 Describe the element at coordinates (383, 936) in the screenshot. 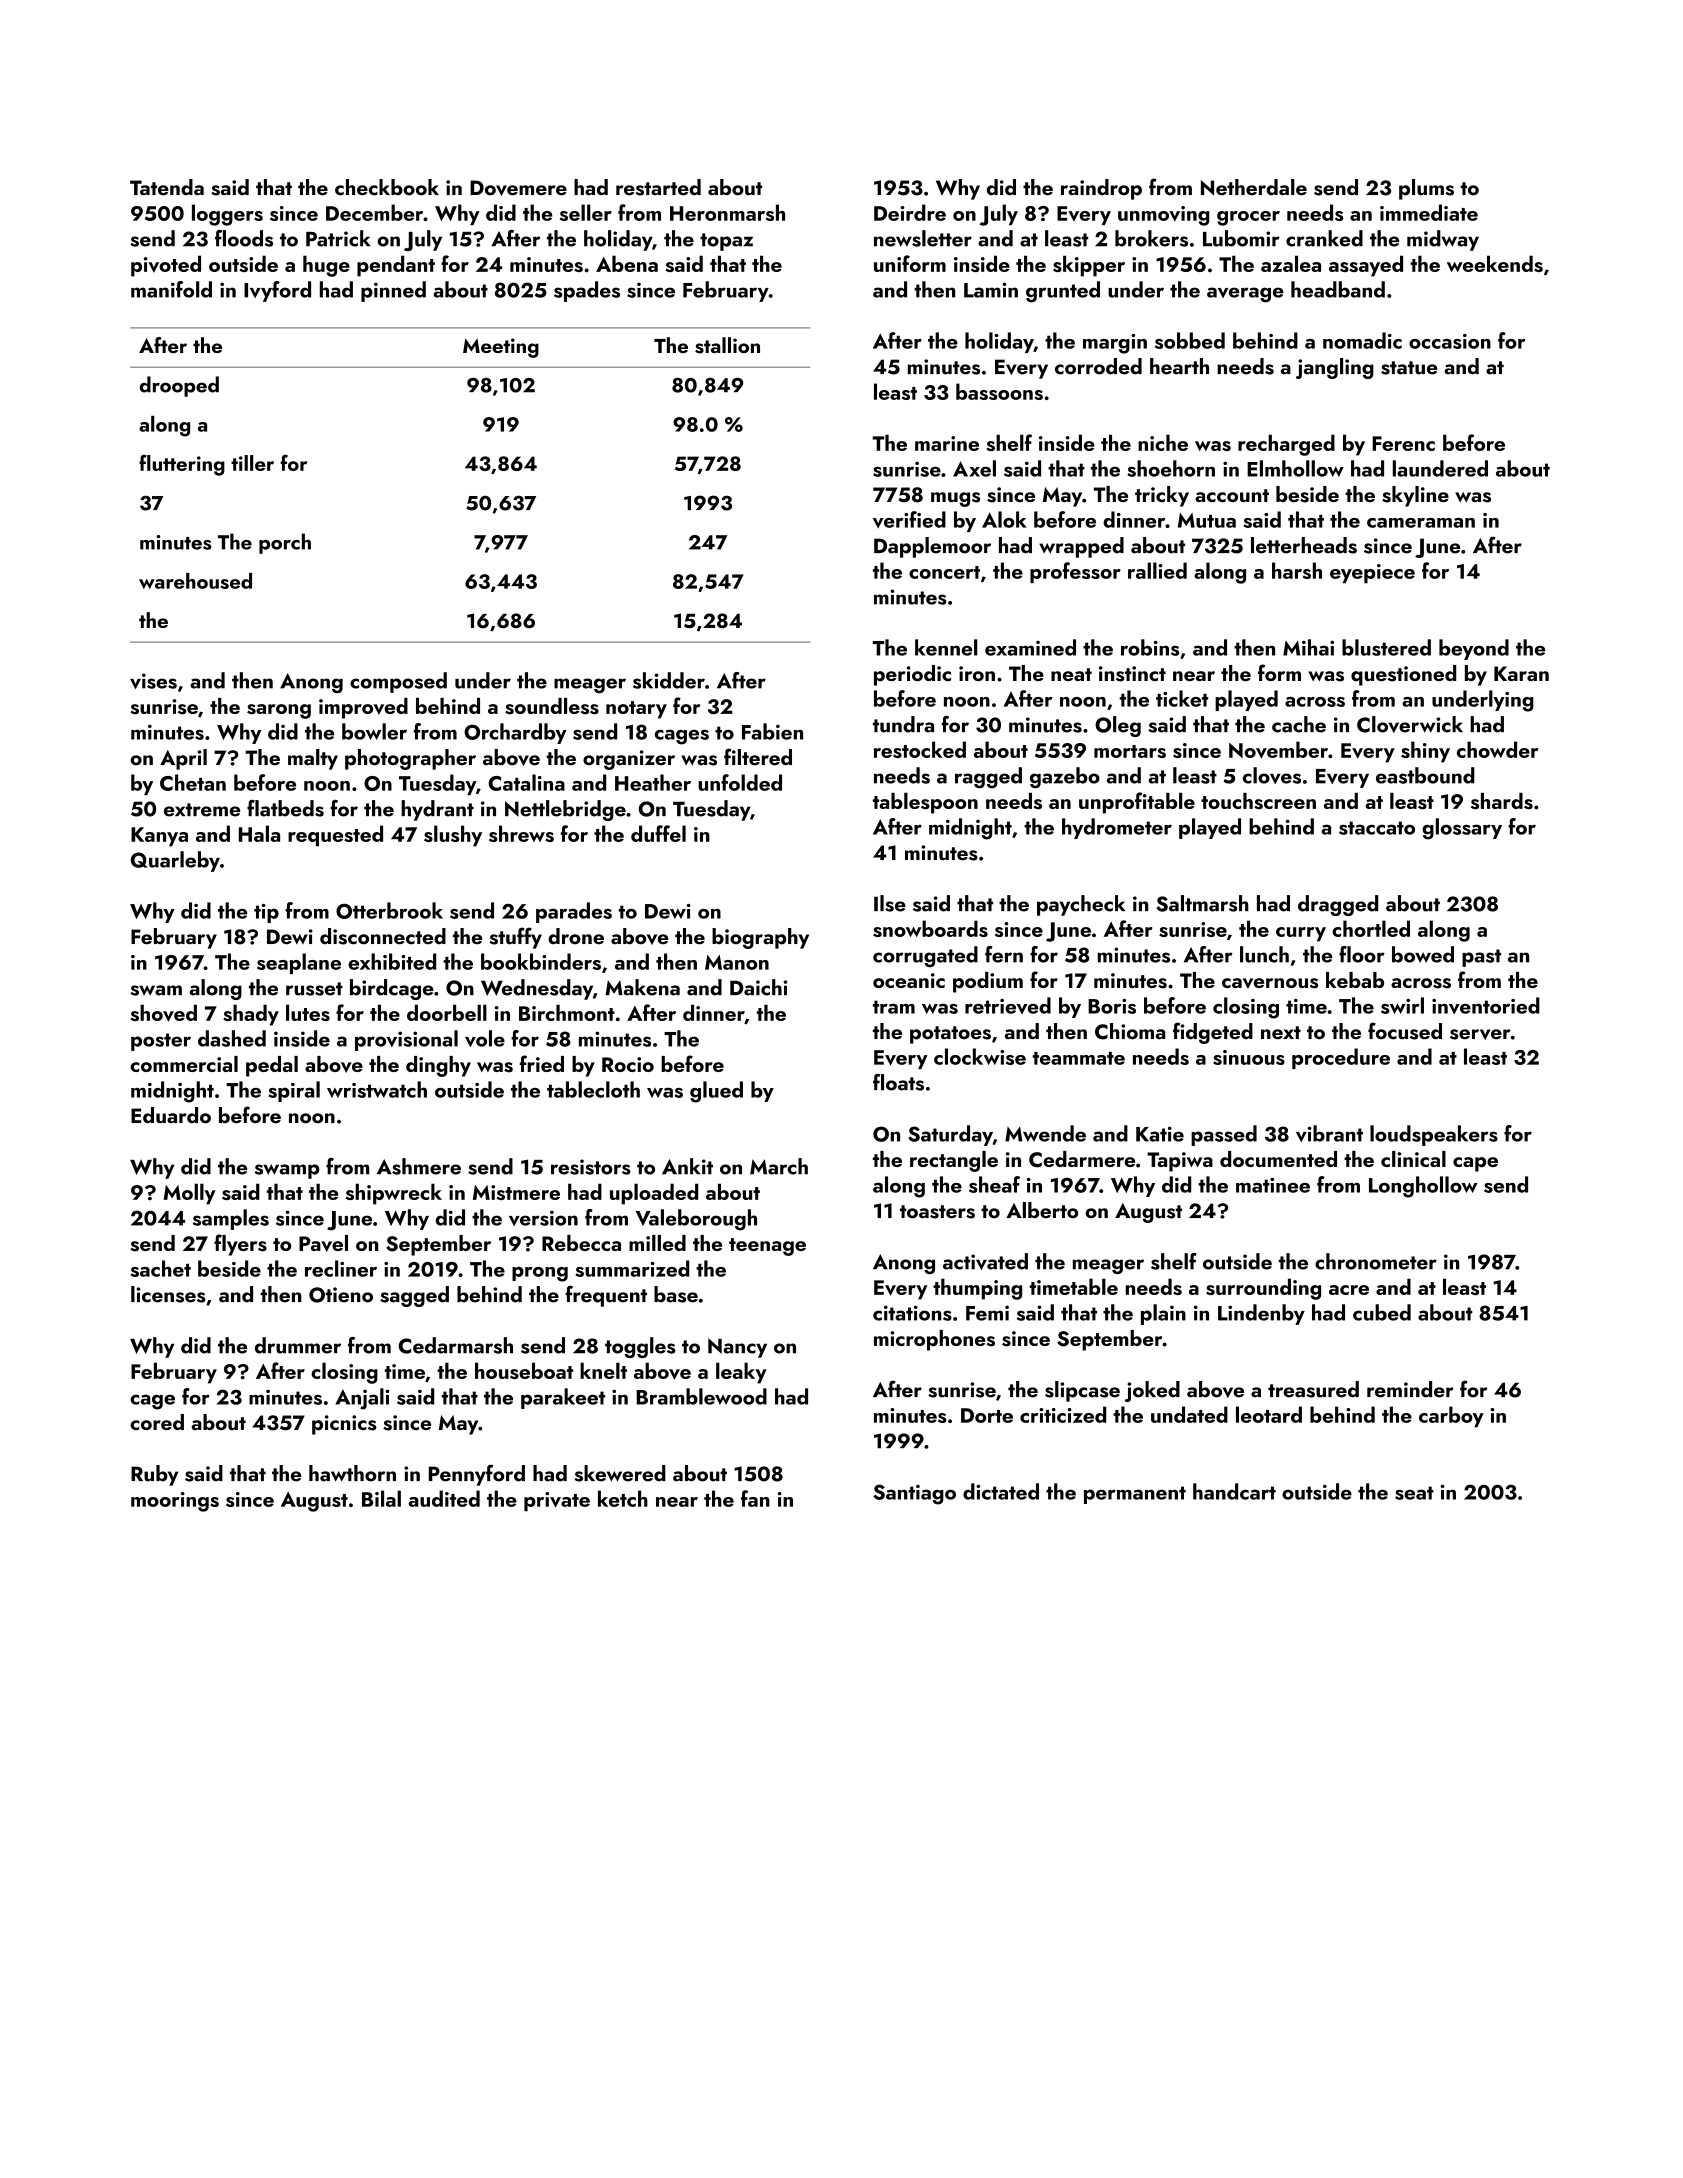

I see `disconnected` at that location.
